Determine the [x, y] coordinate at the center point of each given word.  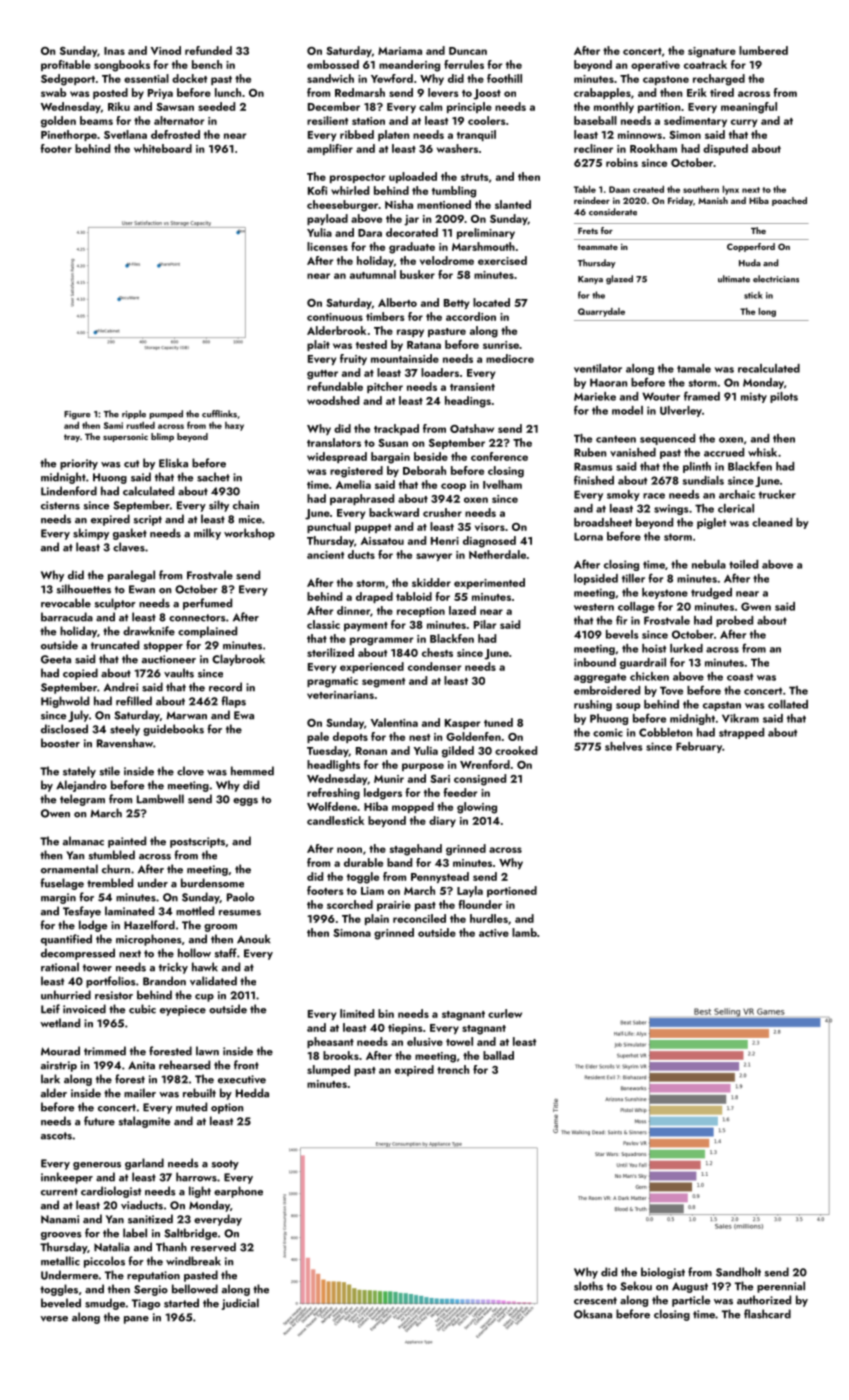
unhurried [66, 995]
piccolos [104, 1262]
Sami [113, 425]
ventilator [598, 368]
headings [468, 402]
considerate [613, 212]
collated [788, 704]
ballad [498, 1055]
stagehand [416, 850]
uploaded [413, 177]
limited [357, 1013]
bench [207, 64]
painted [127, 842]
